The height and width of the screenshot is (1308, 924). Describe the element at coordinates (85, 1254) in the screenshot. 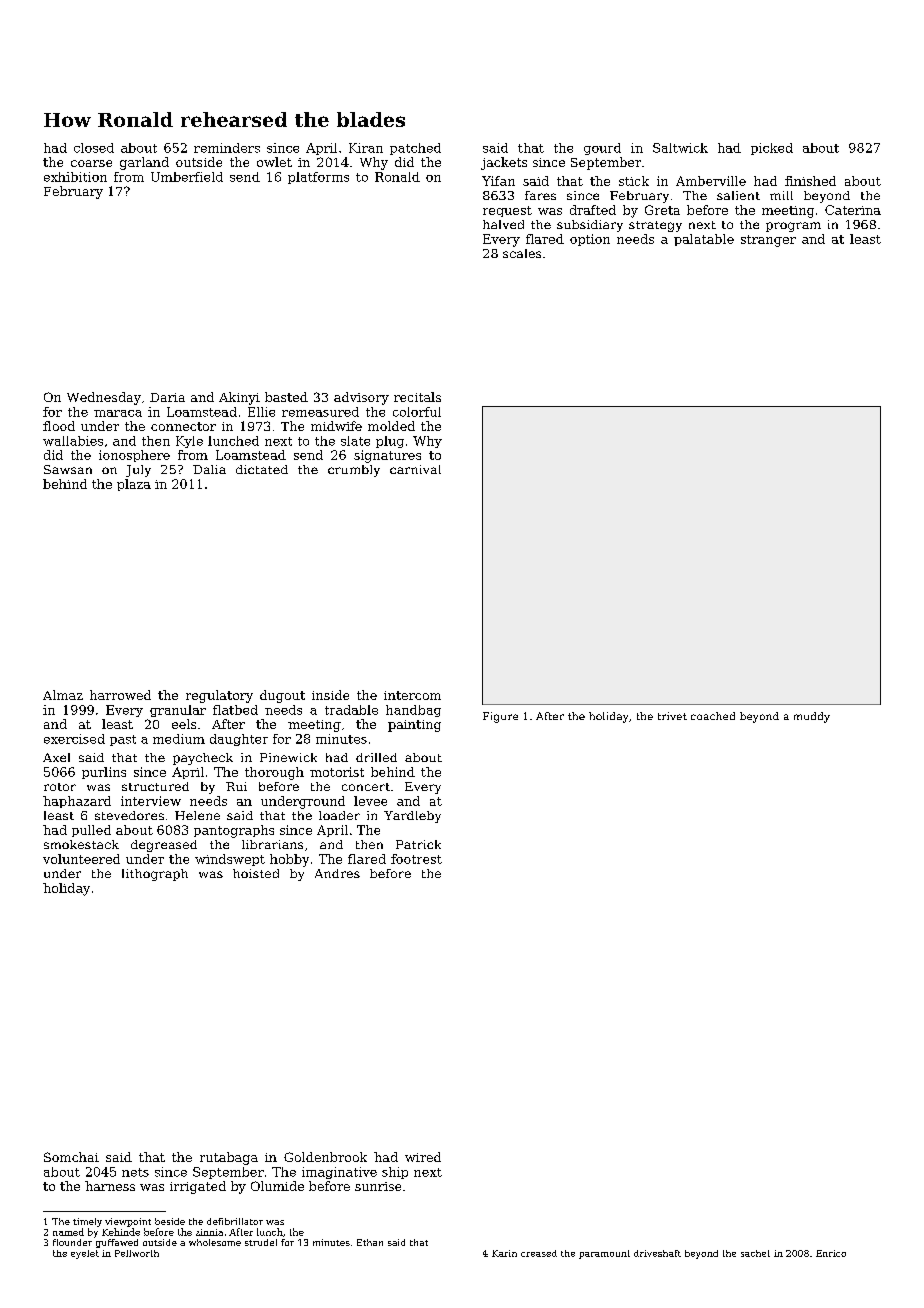

I see `eyelet` at that location.
